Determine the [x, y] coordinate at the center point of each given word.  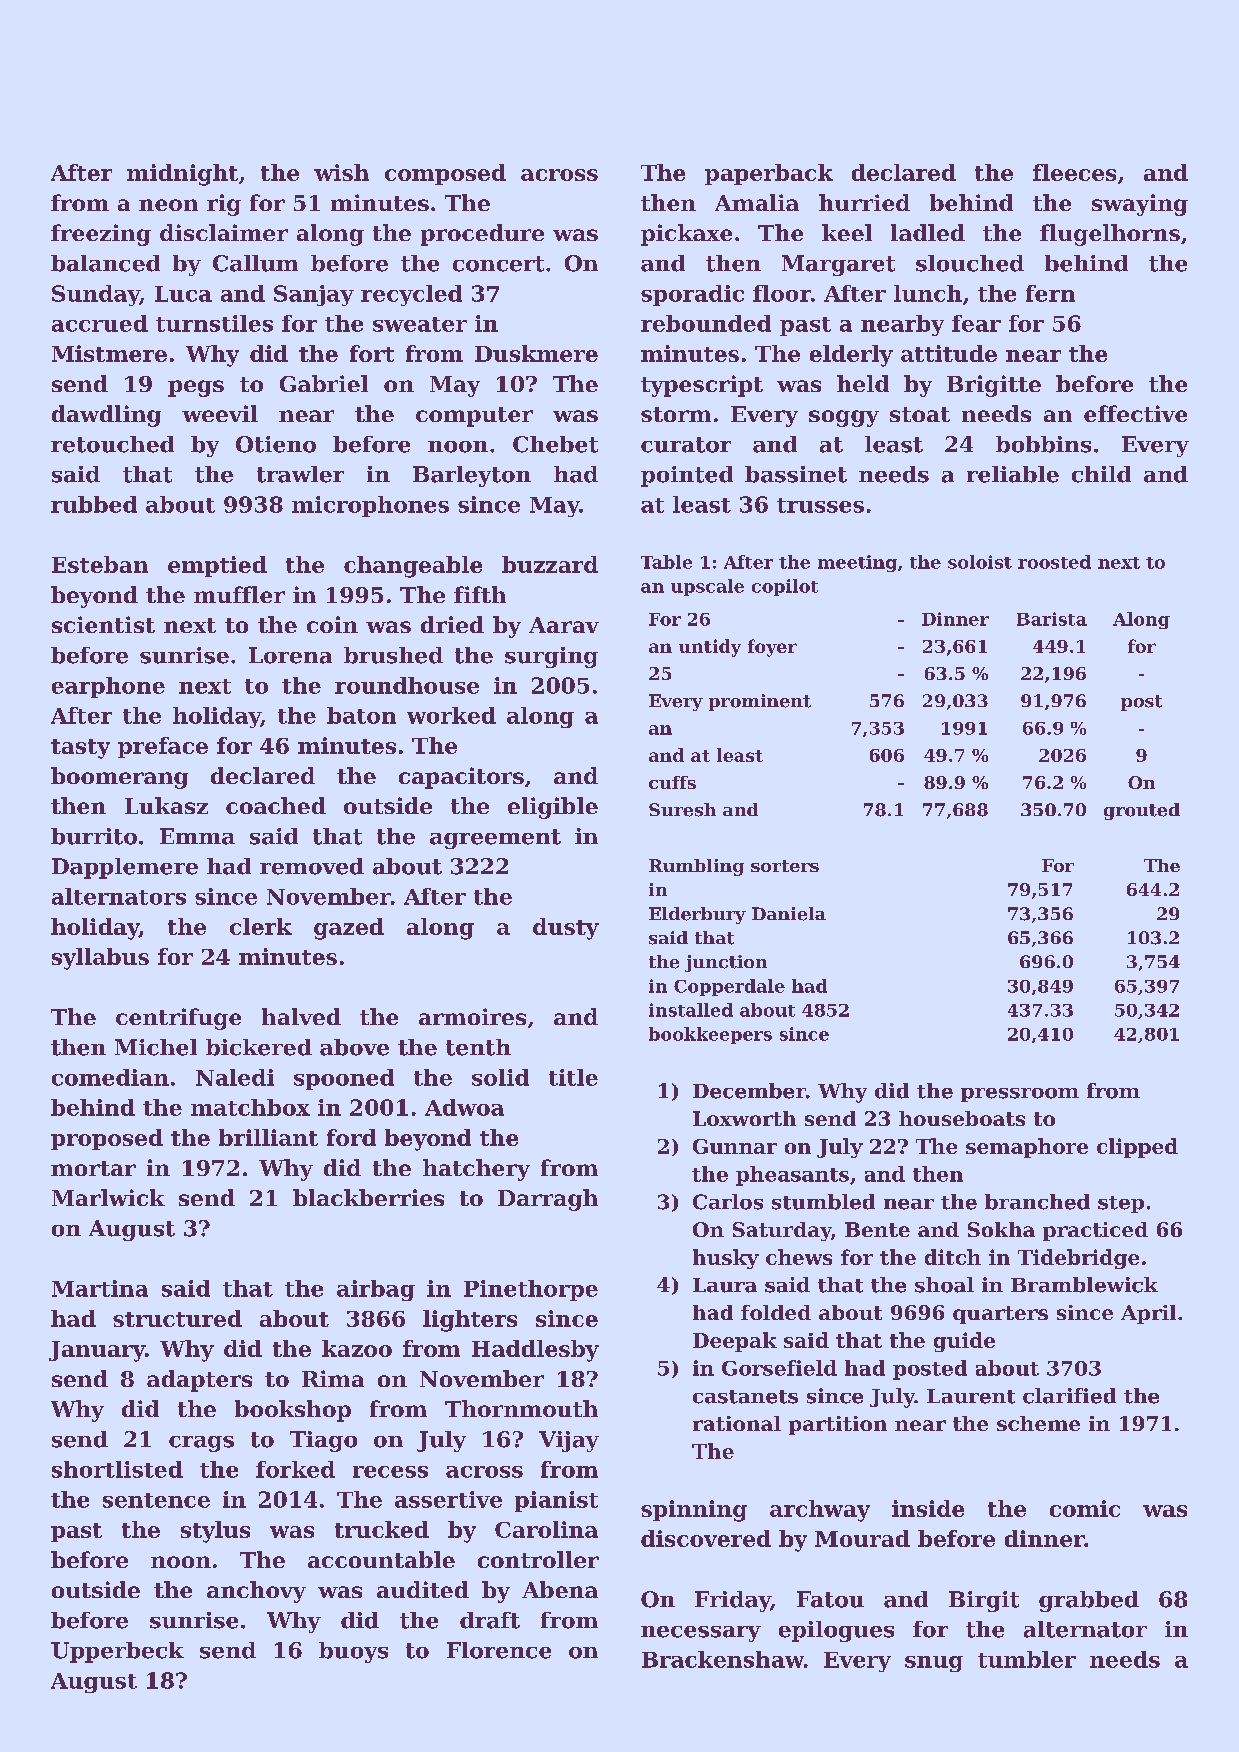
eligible [553, 808]
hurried [864, 202]
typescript [702, 386]
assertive [448, 1499]
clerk [261, 926]
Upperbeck [117, 1652]
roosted [1054, 562]
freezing [101, 235]
